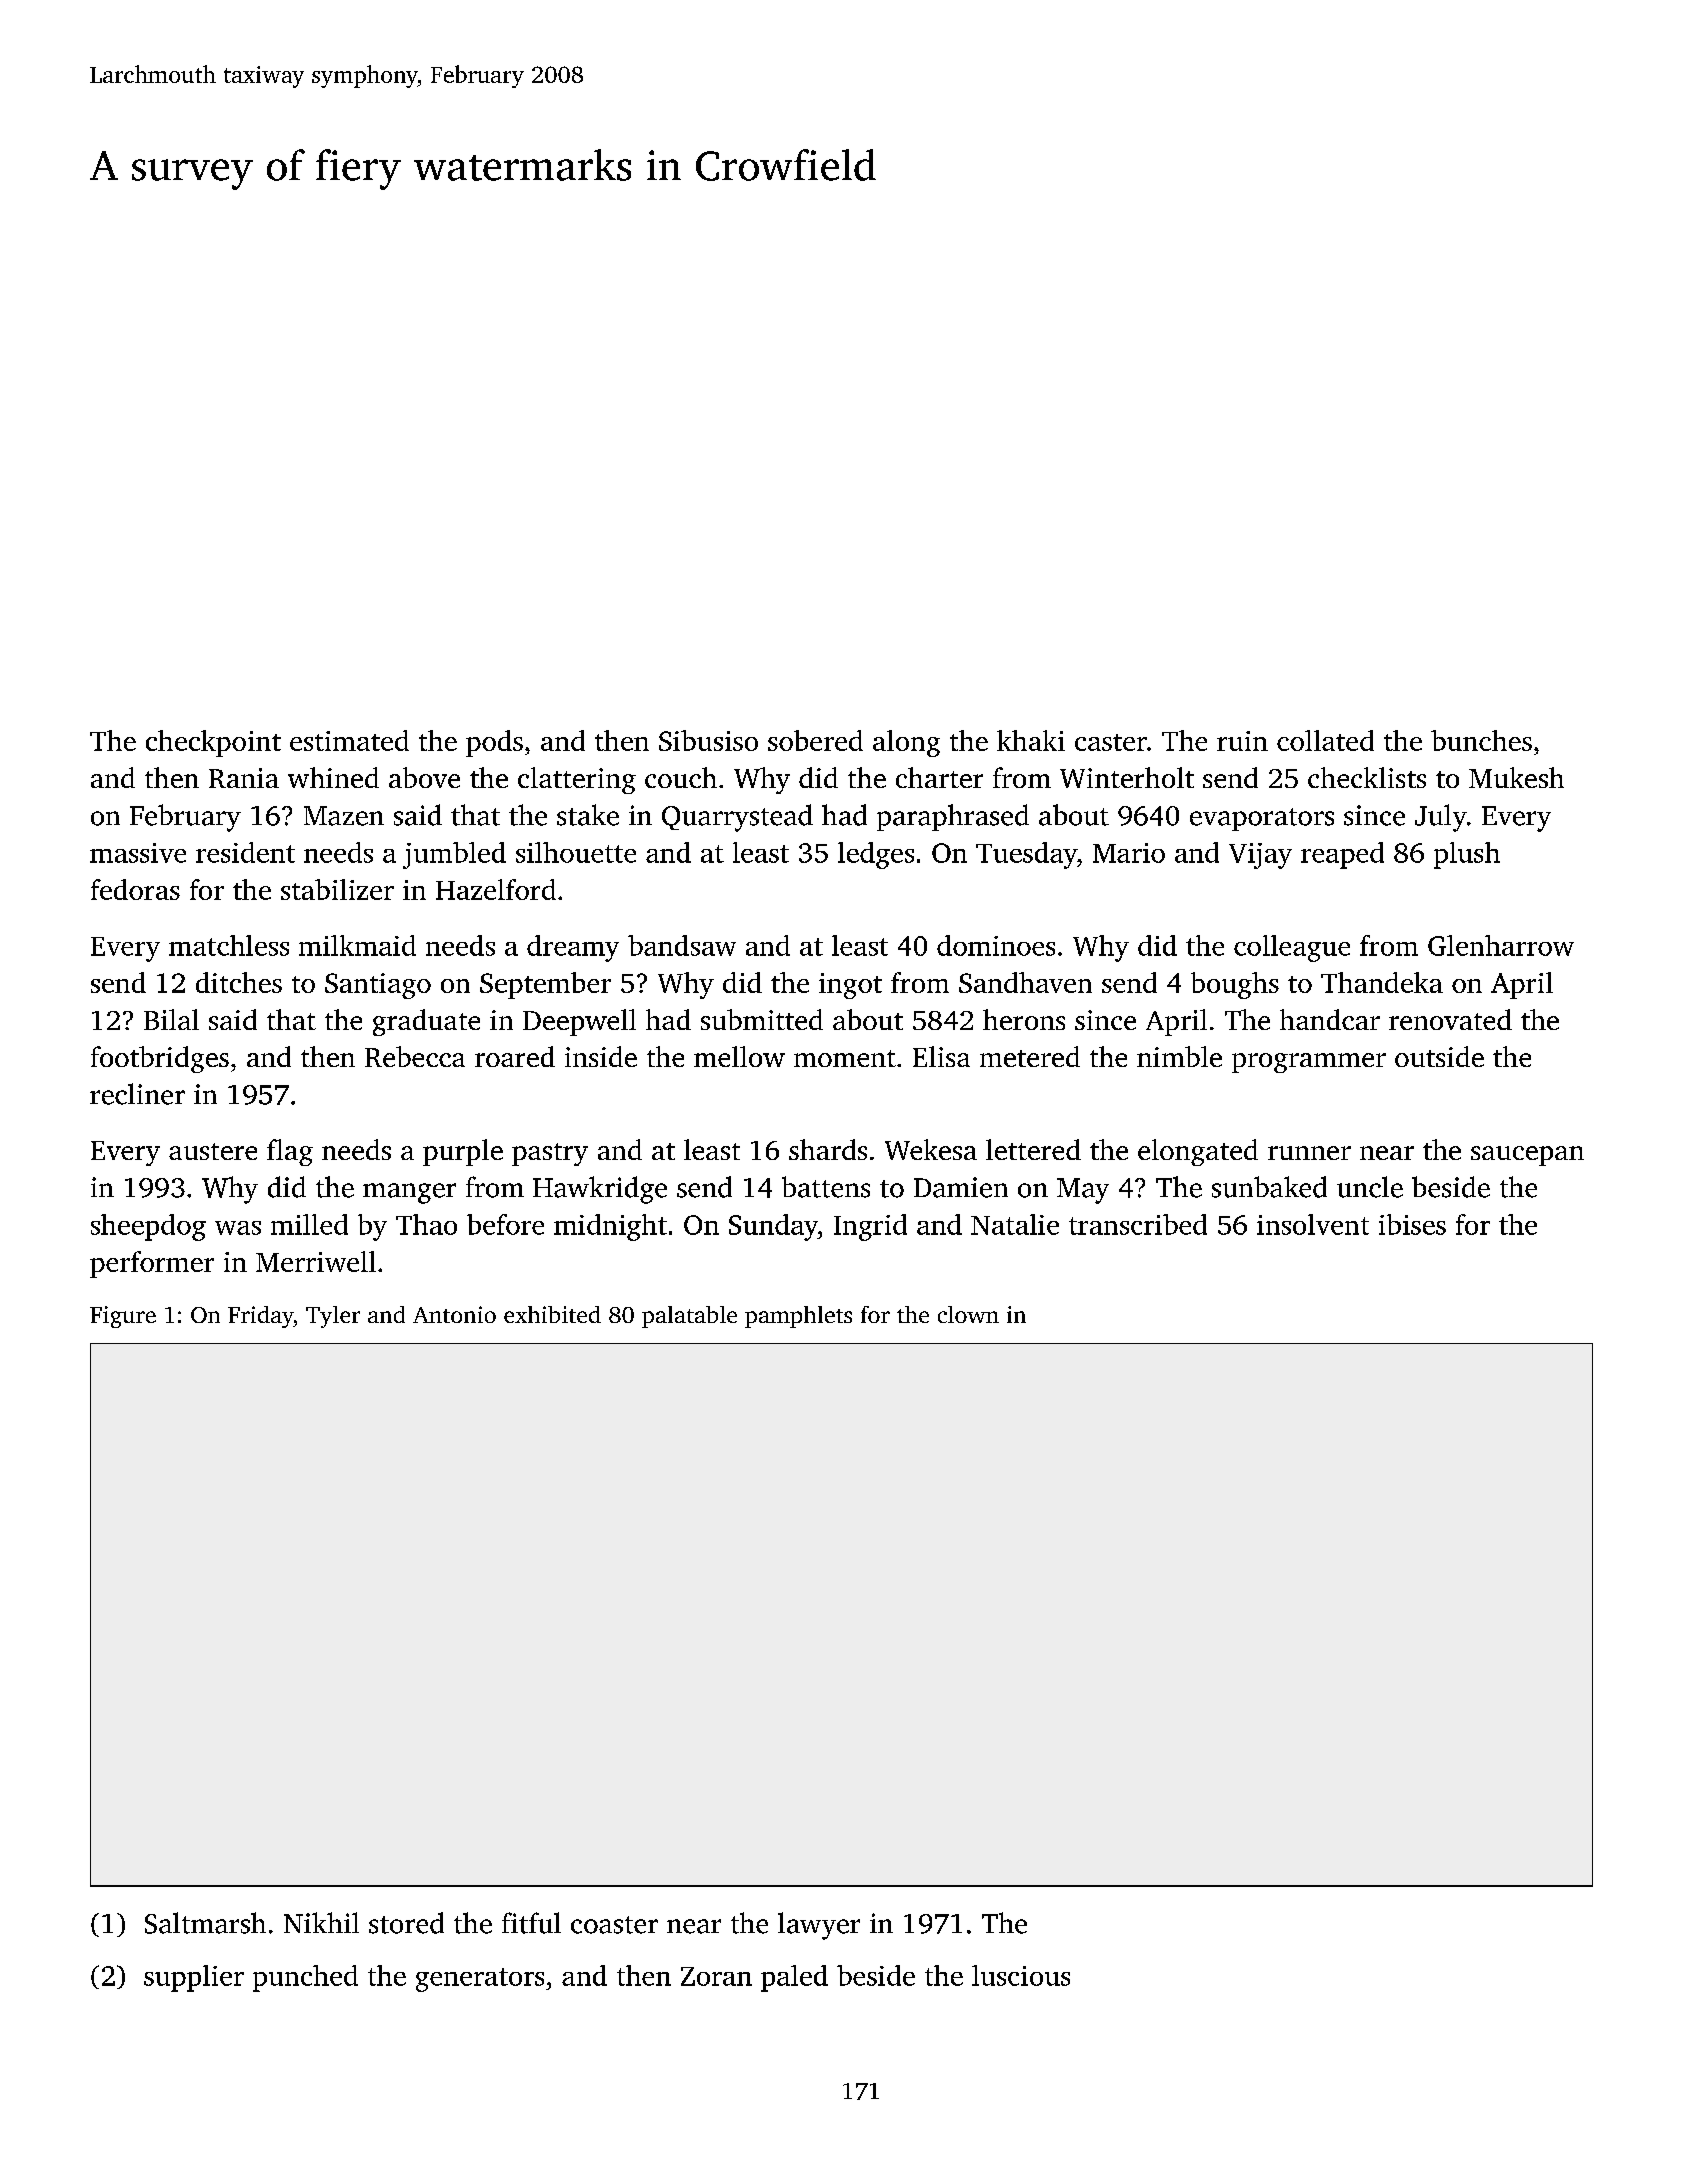 The height and width of the screenshot is (2178, 1683). What do you see at coordinates (716, 1976) in the screenshot?
I see `Zoran` at bounding box center [716, 1976].
